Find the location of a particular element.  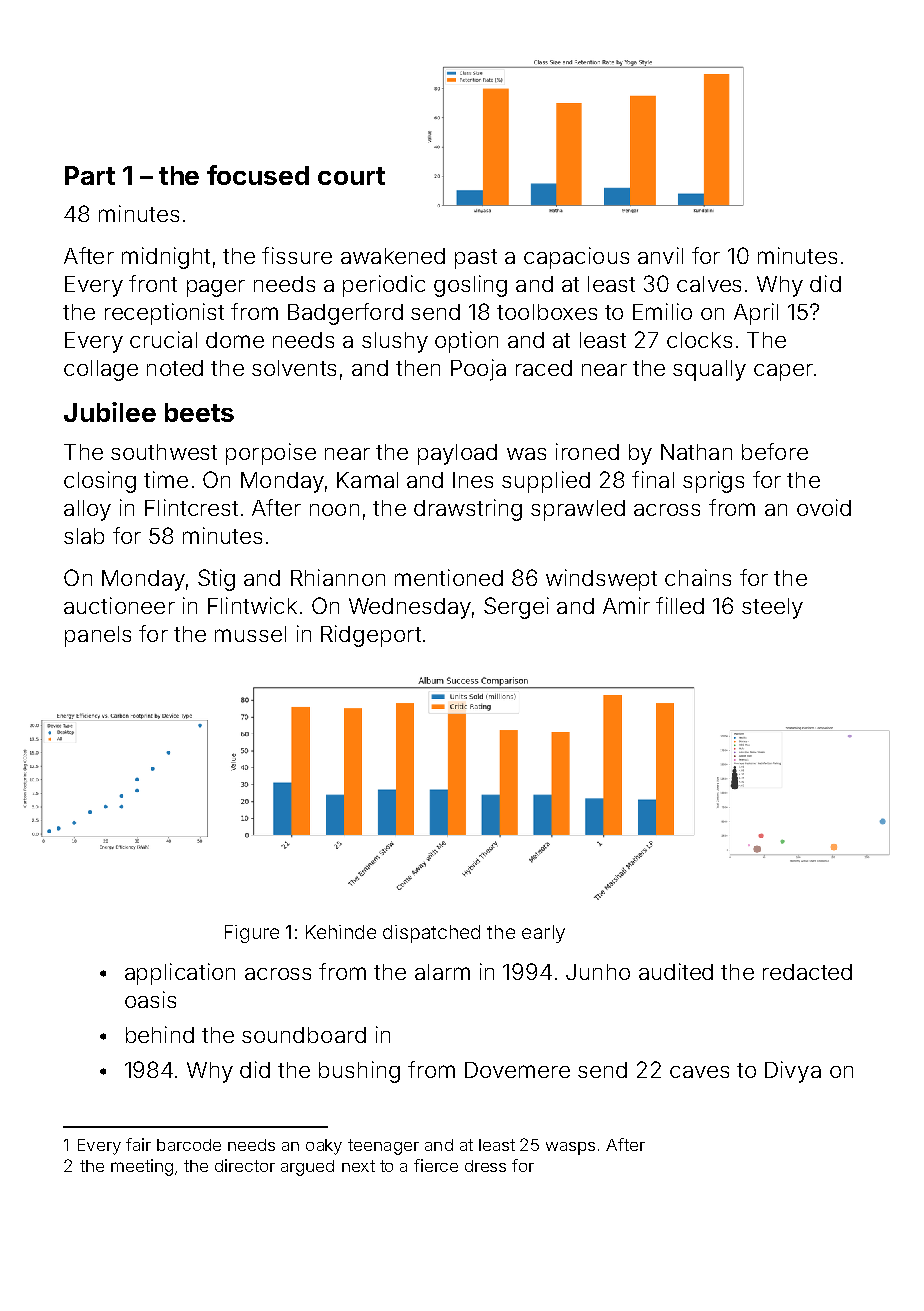

Sergei is located at coordinates (516, 608).
